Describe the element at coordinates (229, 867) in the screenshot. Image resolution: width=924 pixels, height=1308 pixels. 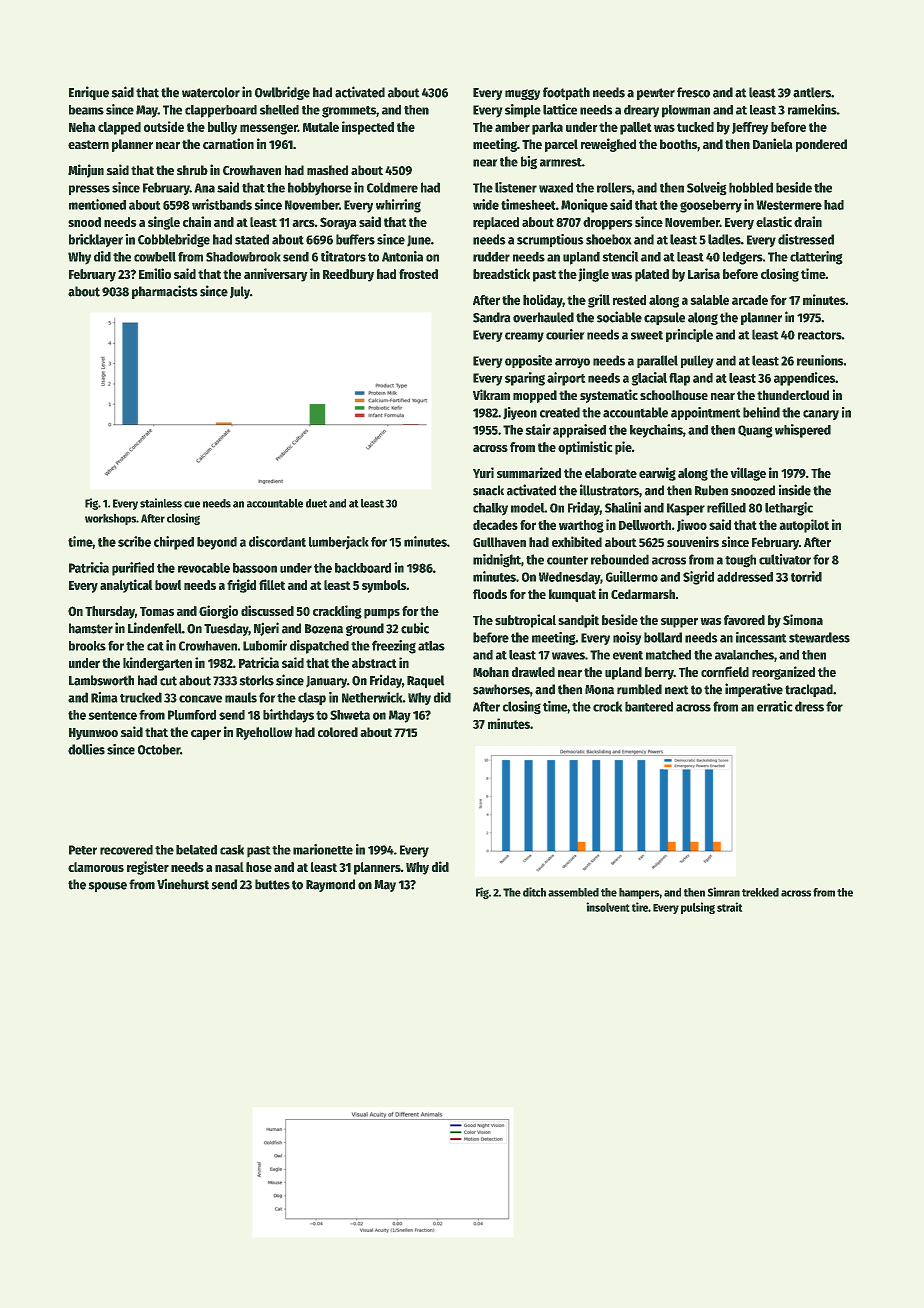
I see `nasal` at that location.
